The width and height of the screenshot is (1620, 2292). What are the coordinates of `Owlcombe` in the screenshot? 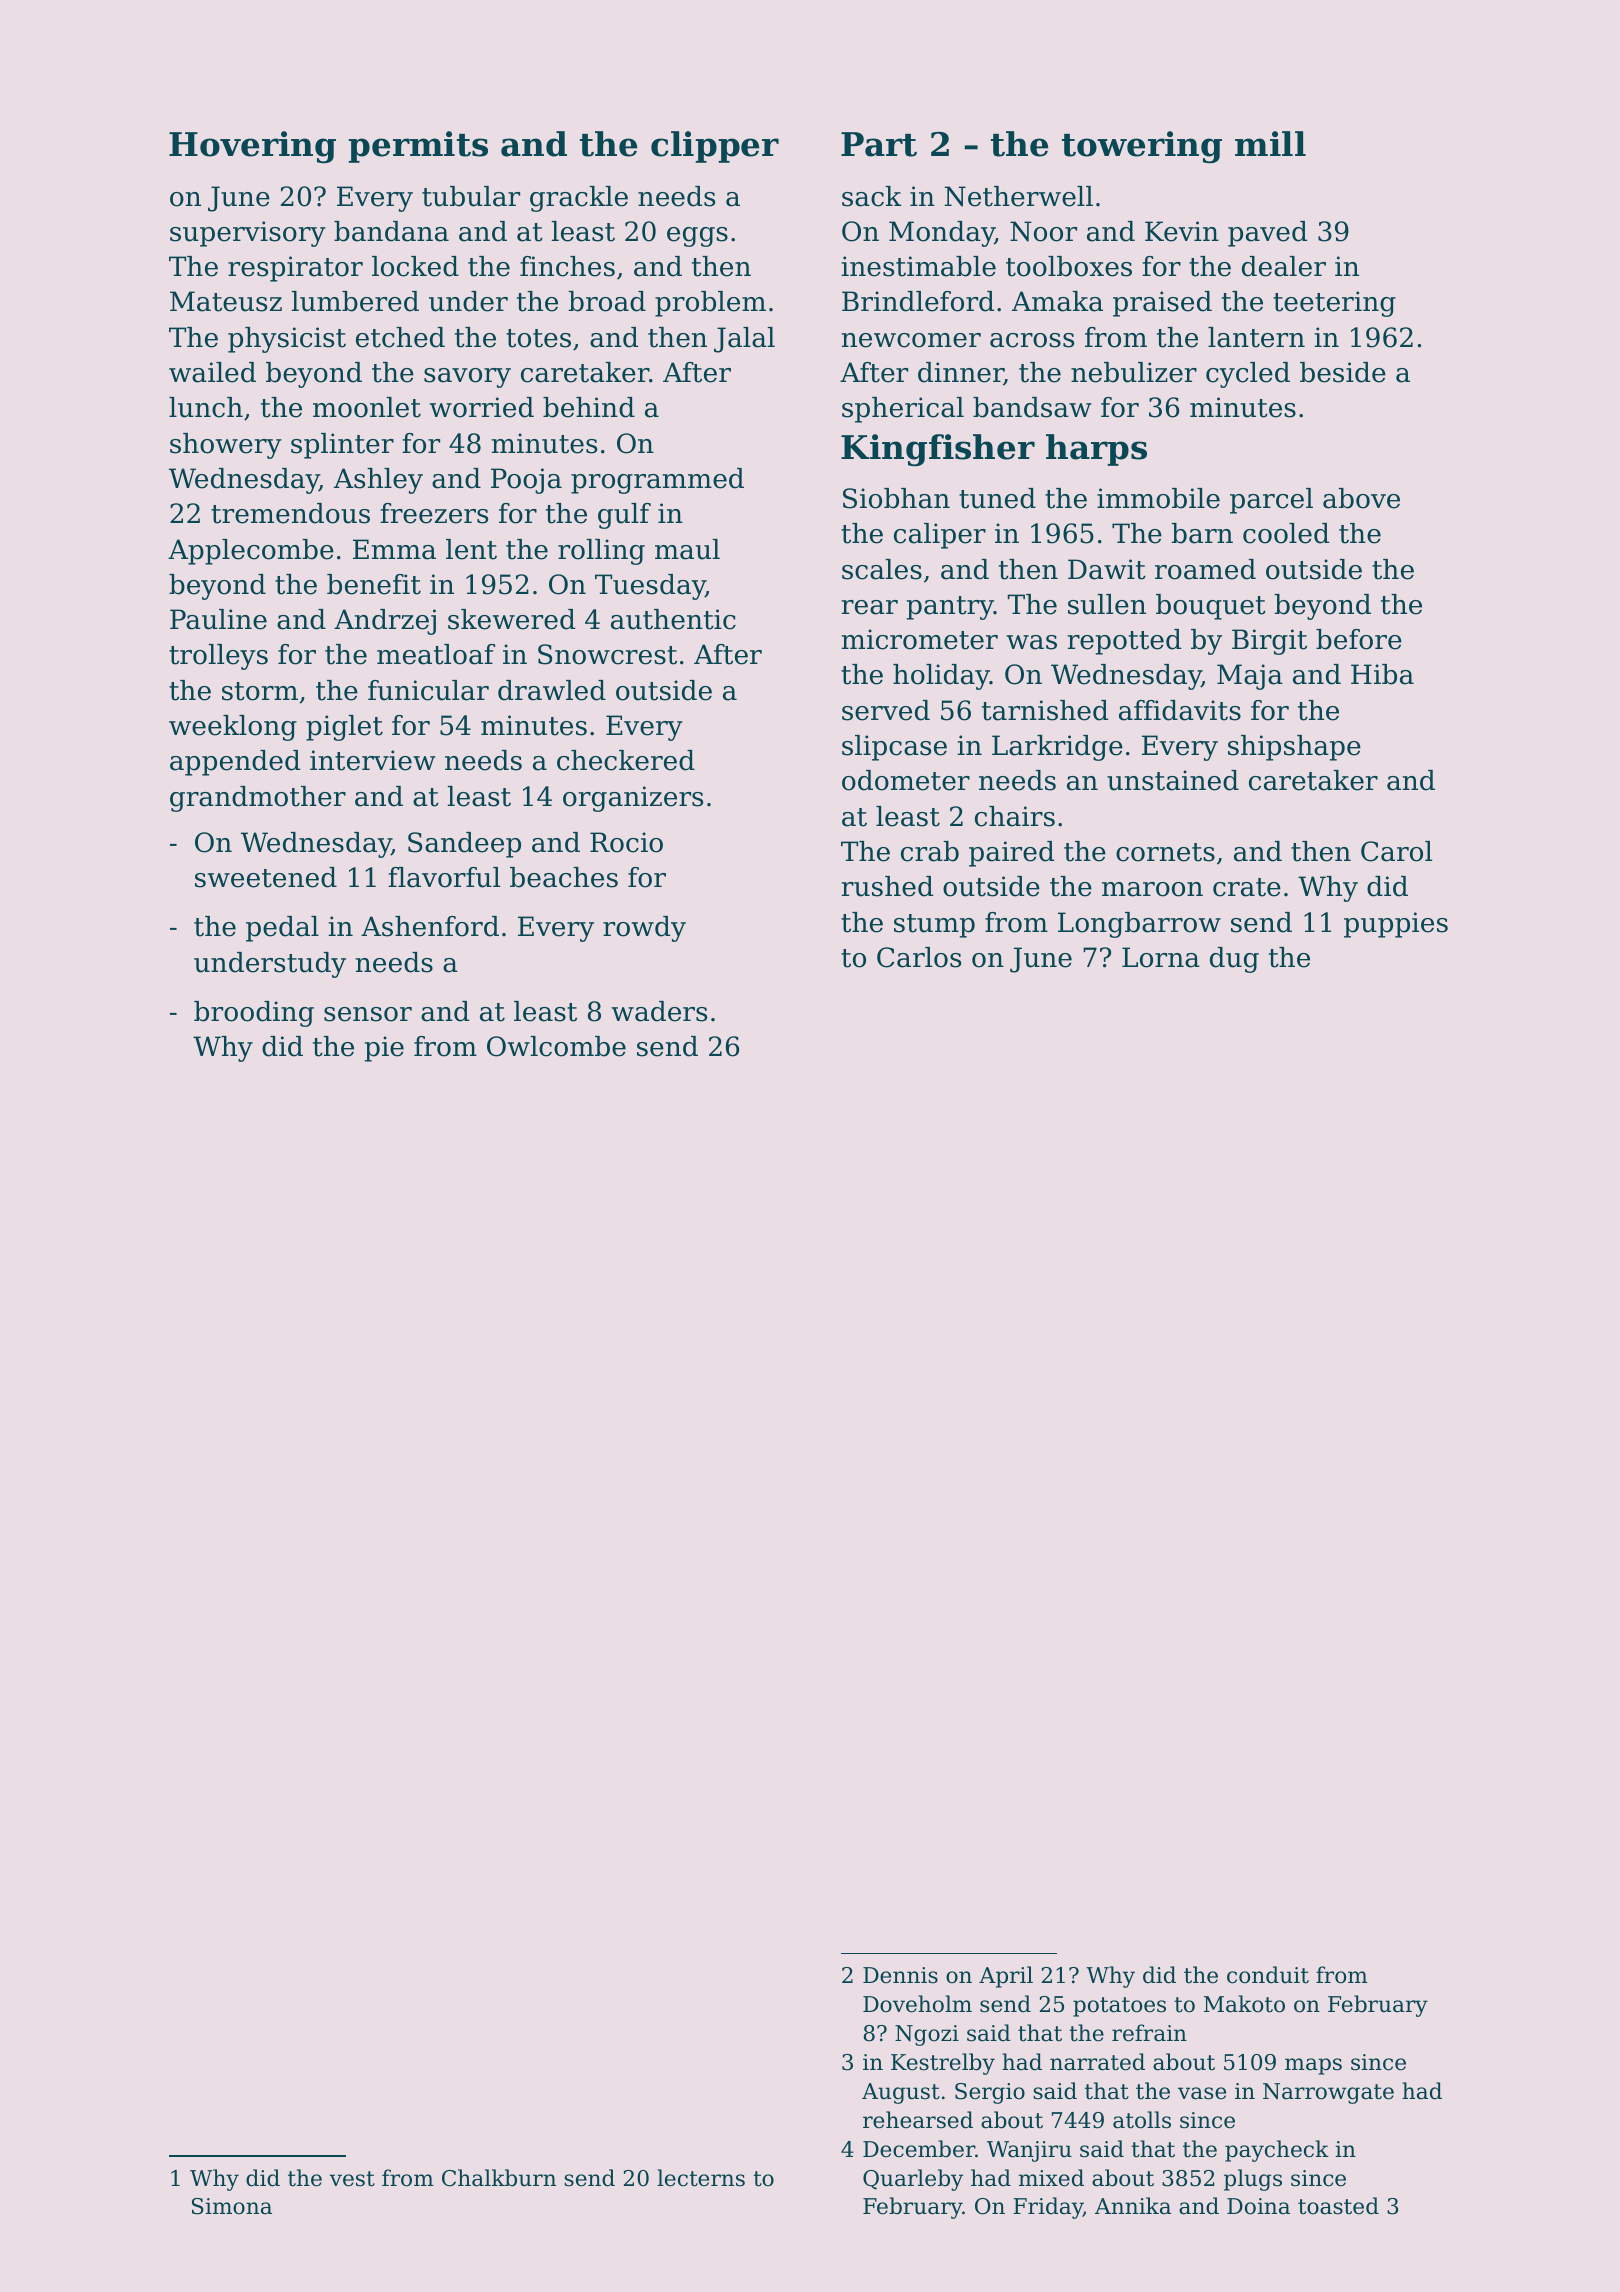 It's located at (556, 1046).
